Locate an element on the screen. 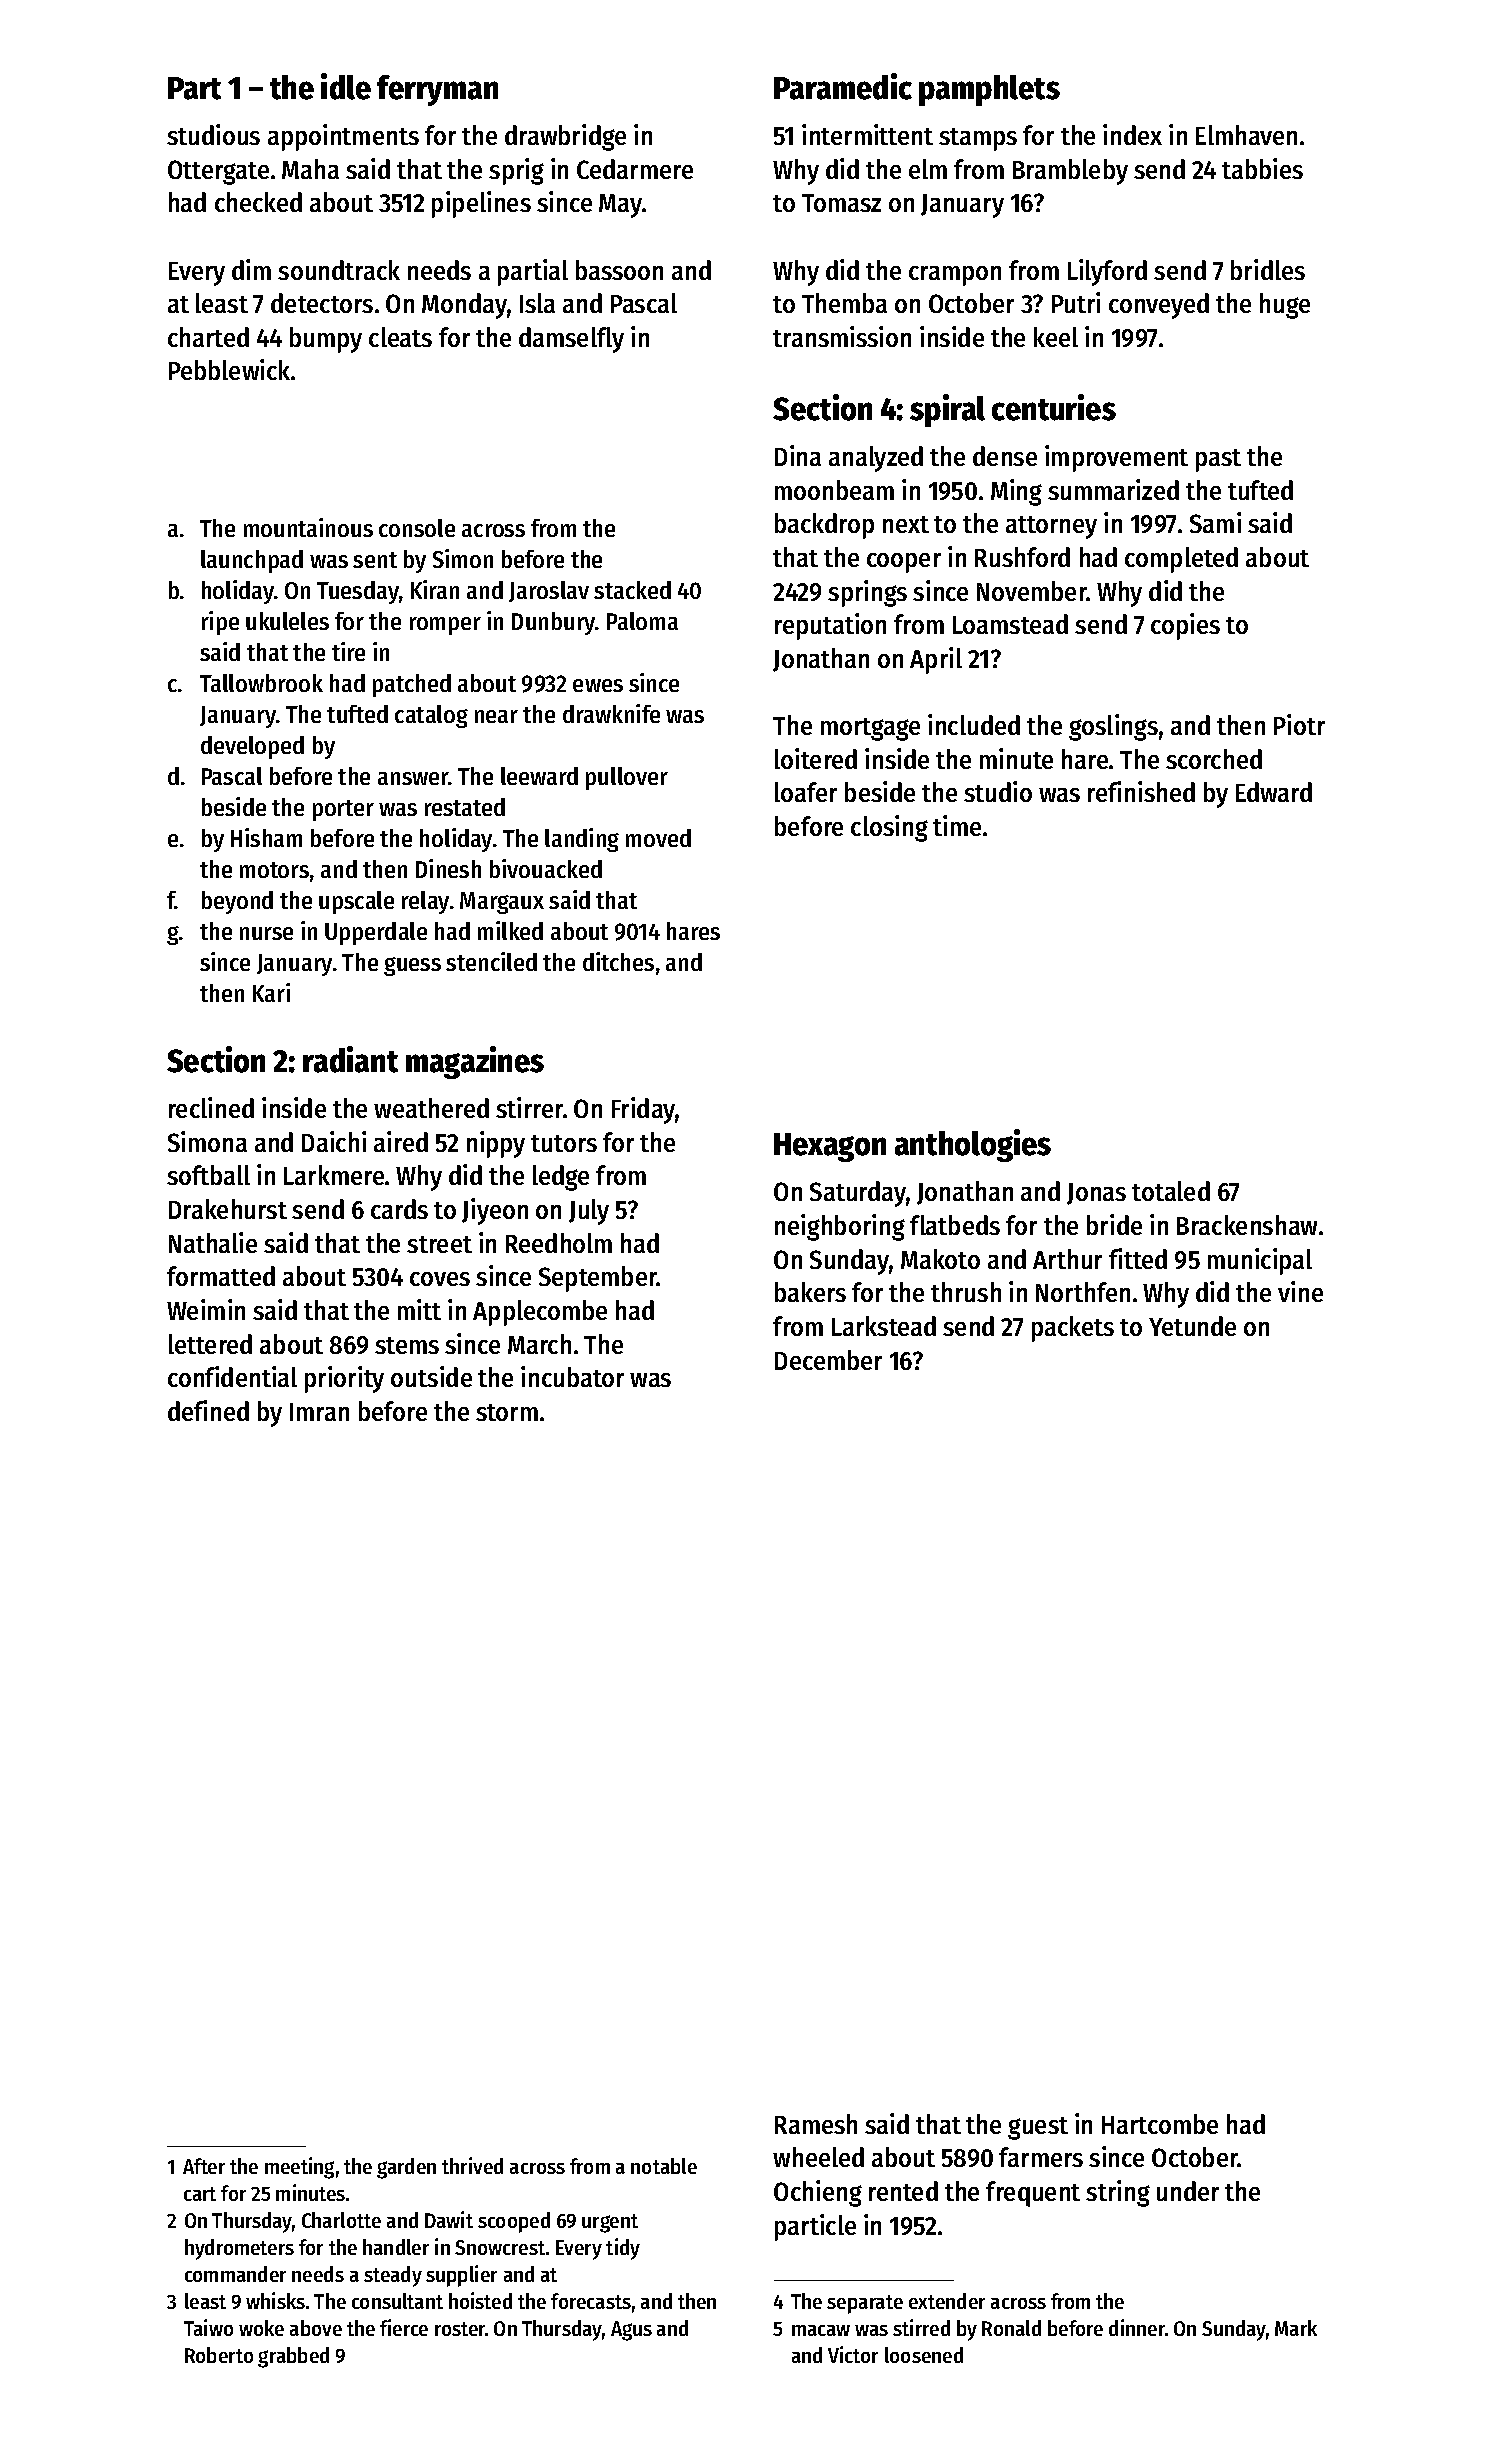 The height and width of the screenshot is (2464, 1496). tidy is located at coordinates (623, 2249).
